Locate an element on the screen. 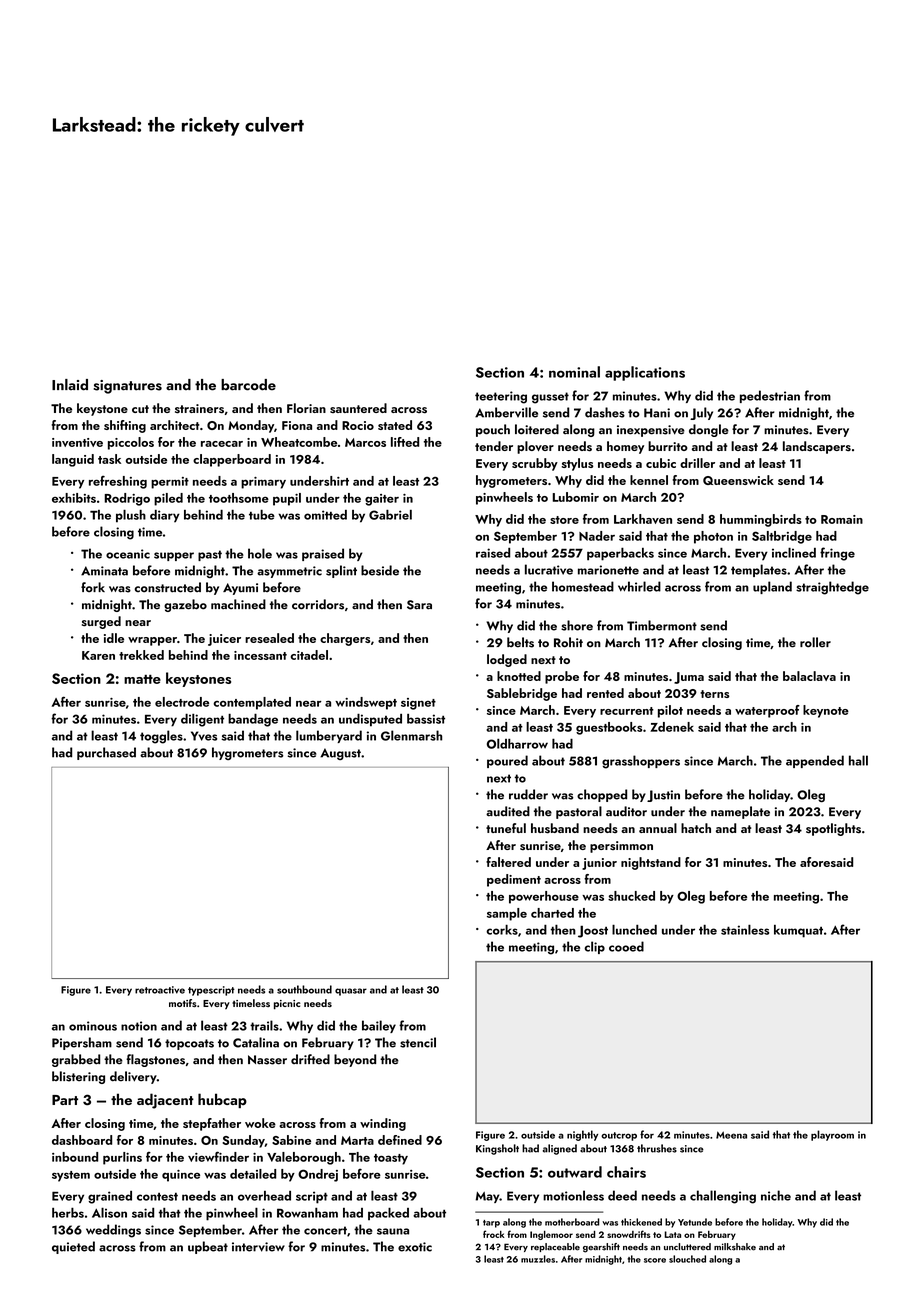 Image resolution: width=924 pixels, height=1308 pixels. quasar is located at coordinates (351, 992).
